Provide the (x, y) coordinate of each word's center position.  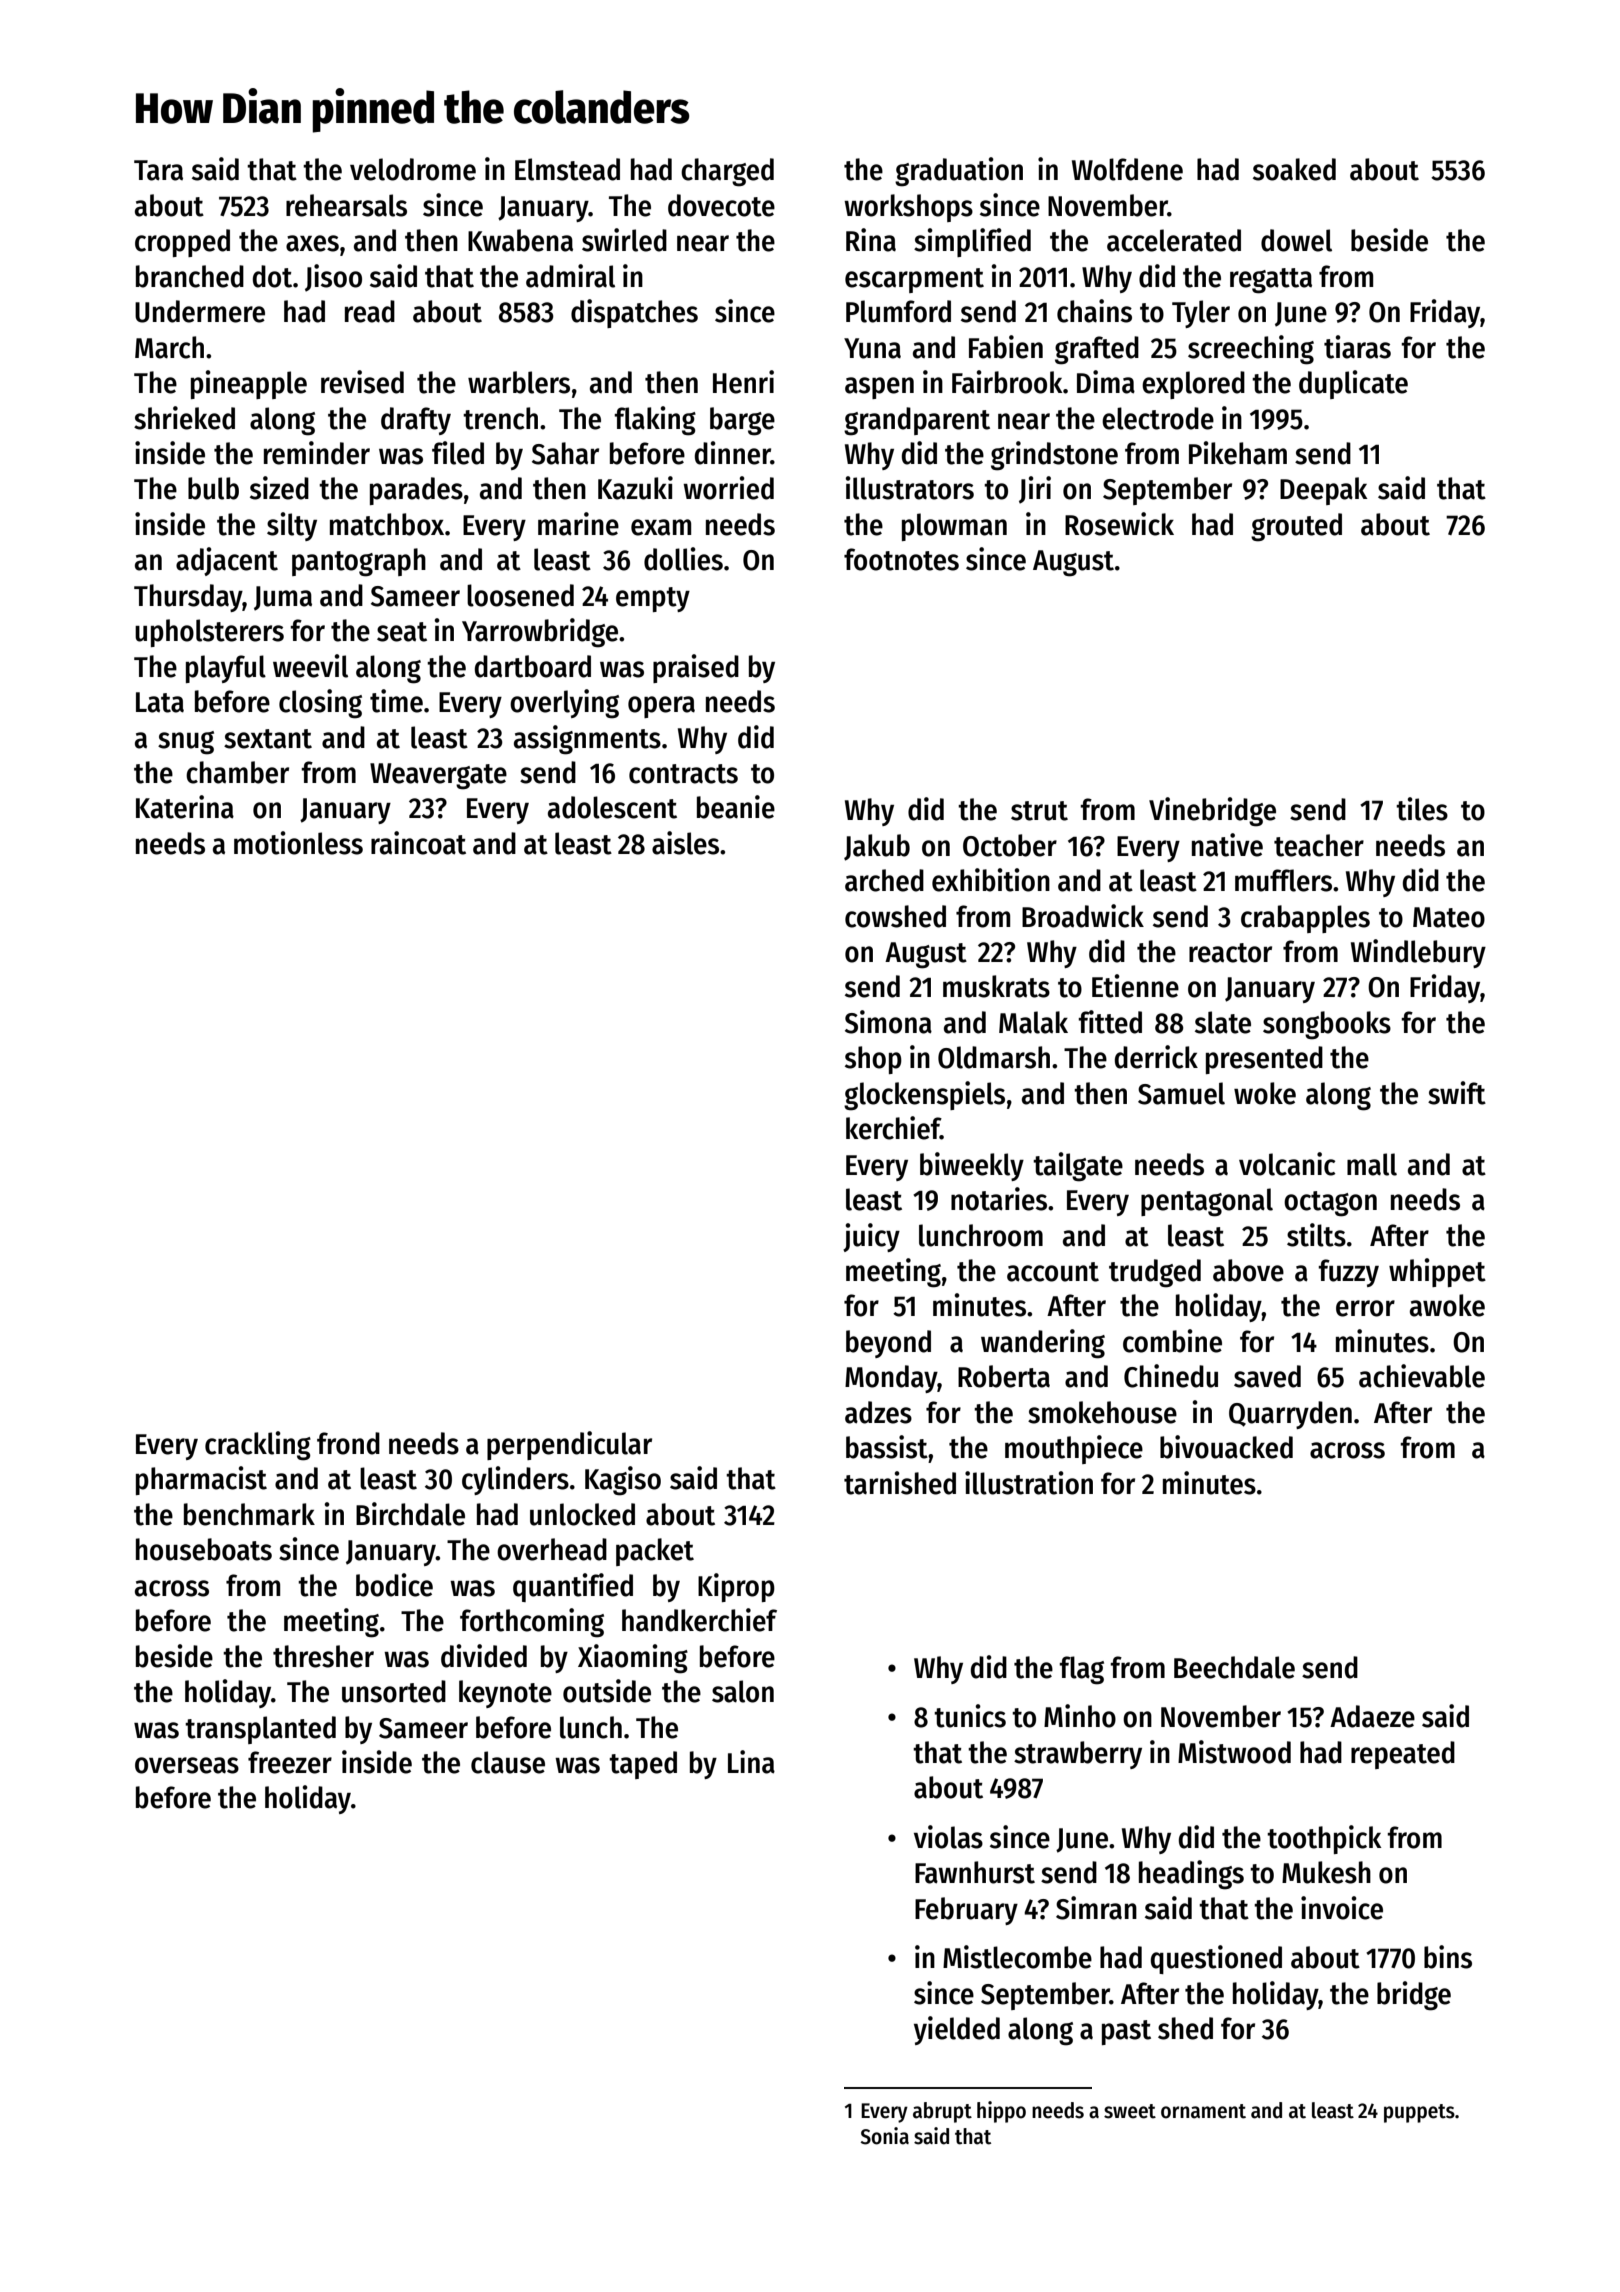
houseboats (204, 1549)
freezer (290, 1762)
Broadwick (1083, 916)
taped (643, 1765)
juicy (871, 1237)
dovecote (721, 205)
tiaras (1357, 347)
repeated (1403, 1755)
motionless (298, 843)
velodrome (413, 169)
